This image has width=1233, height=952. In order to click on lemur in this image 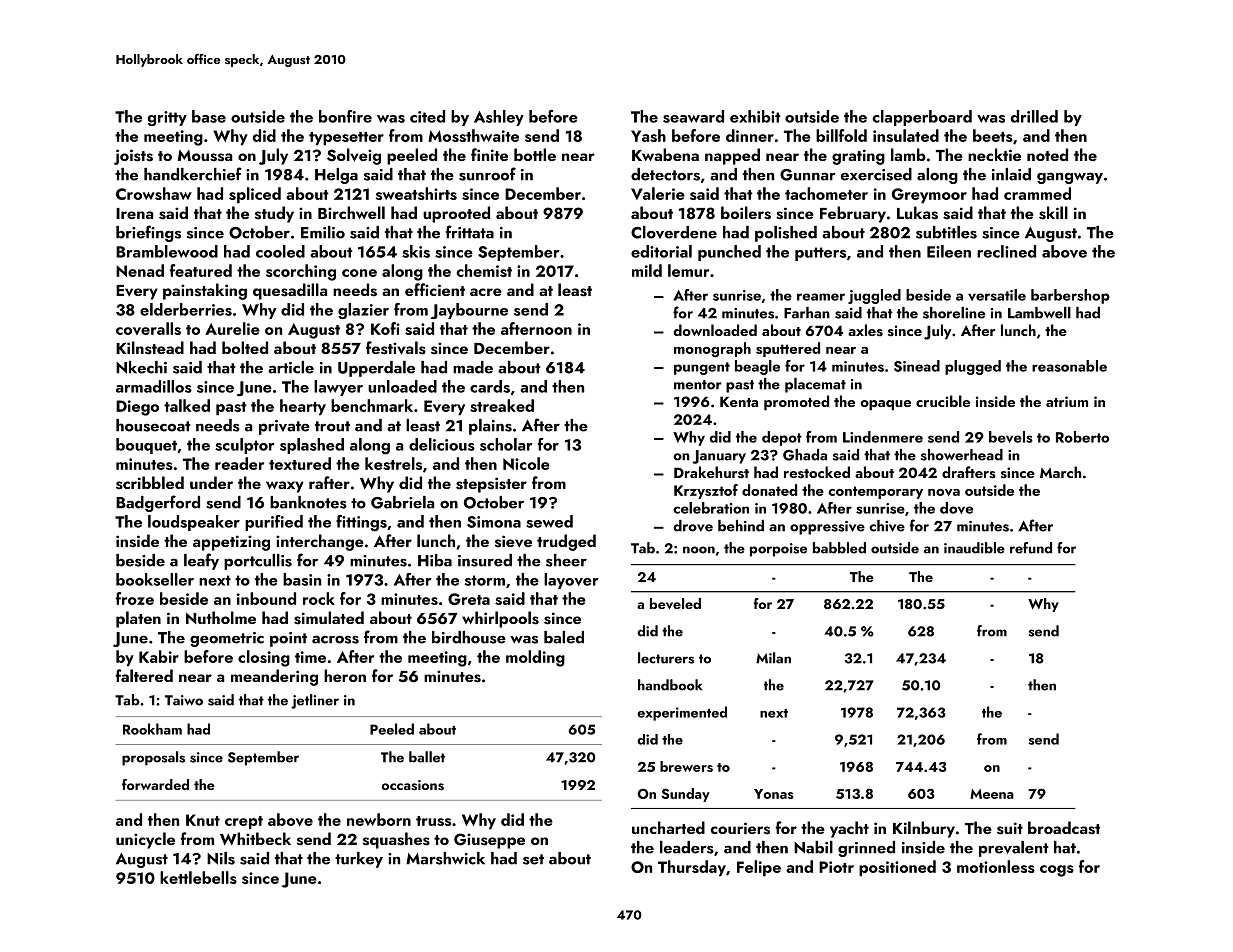, I will do `click(688, 270)`.
